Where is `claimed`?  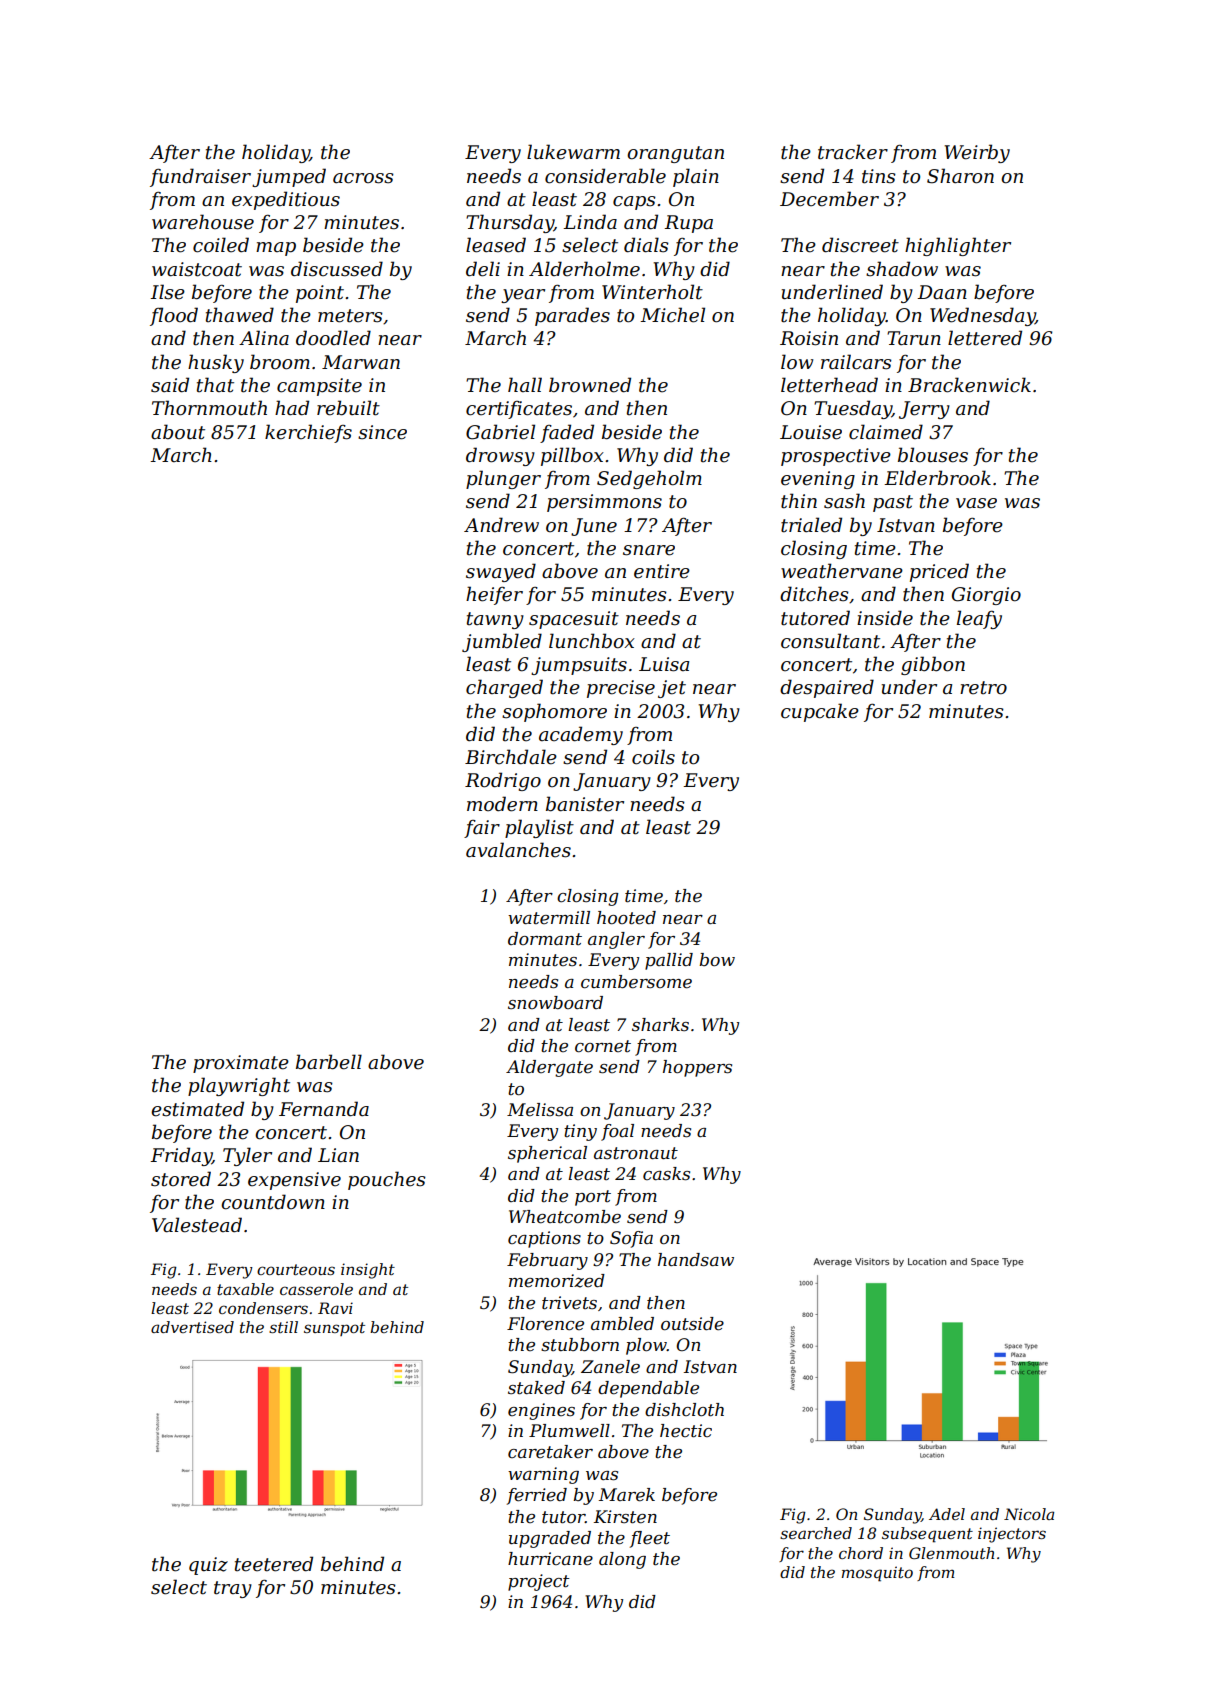
claimed is located at coordinates (886, 432).
